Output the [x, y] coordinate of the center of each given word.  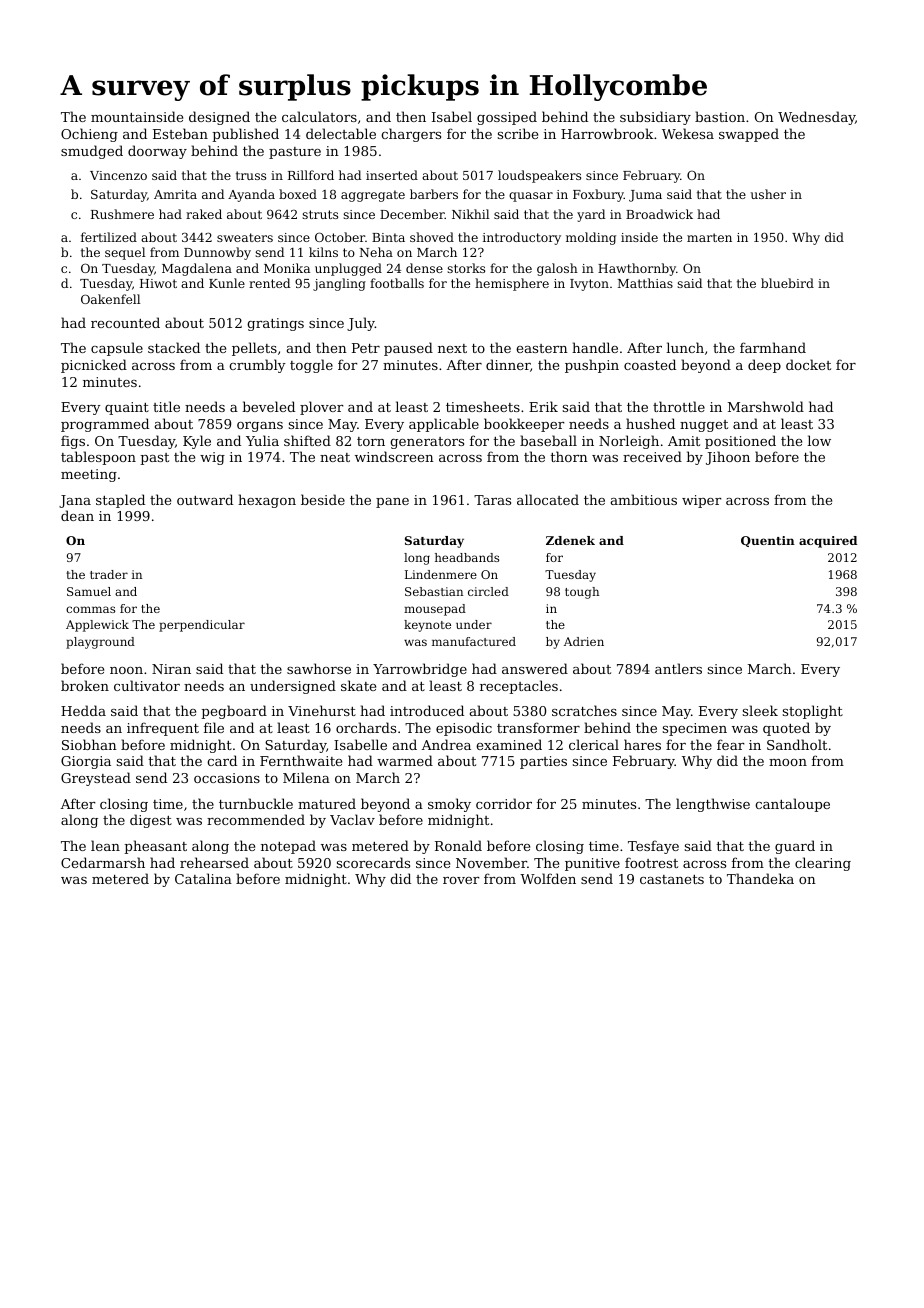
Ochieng [89, 135]
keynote [427, 626]
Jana [75, 501]
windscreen [394, 456]
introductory [522, 238]
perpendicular [202, 626]
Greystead [96, 779]
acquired [828, 542]
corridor [504, 803]
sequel [125, 253]
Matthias [645, 283]
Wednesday [816, 118]
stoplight [813, 712]
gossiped [507, 118]
